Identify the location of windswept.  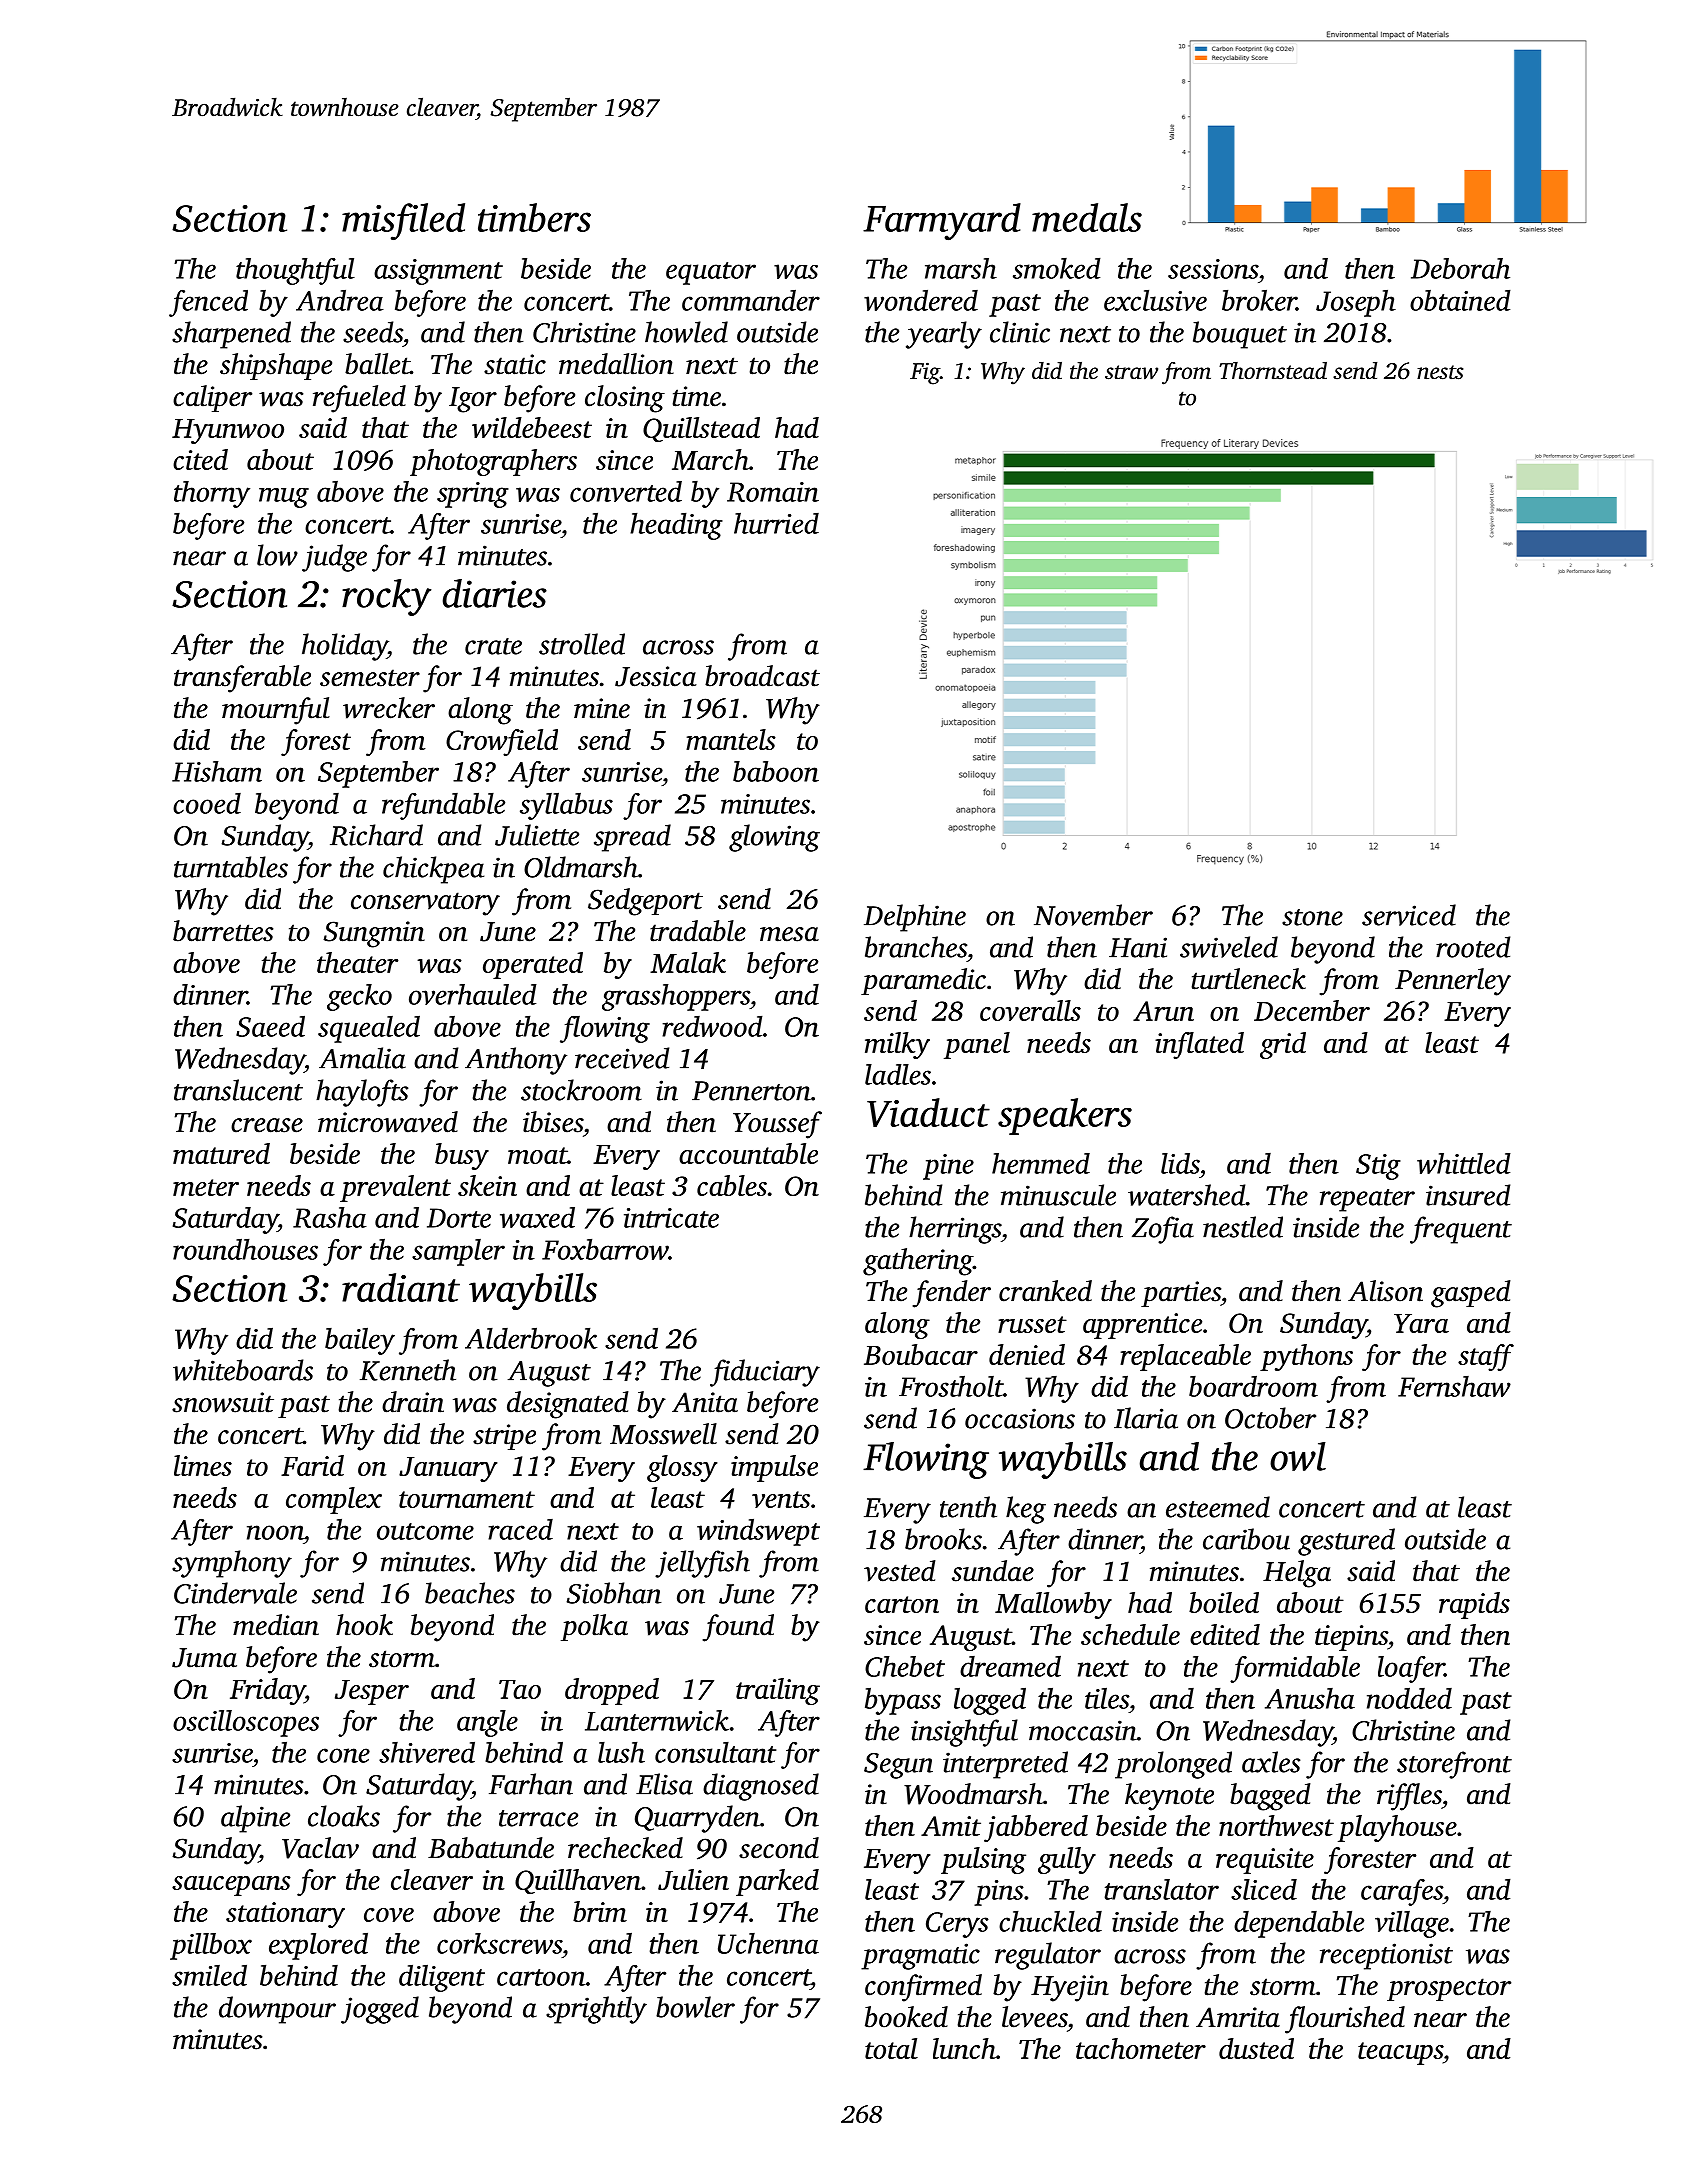
(758, 1532).
